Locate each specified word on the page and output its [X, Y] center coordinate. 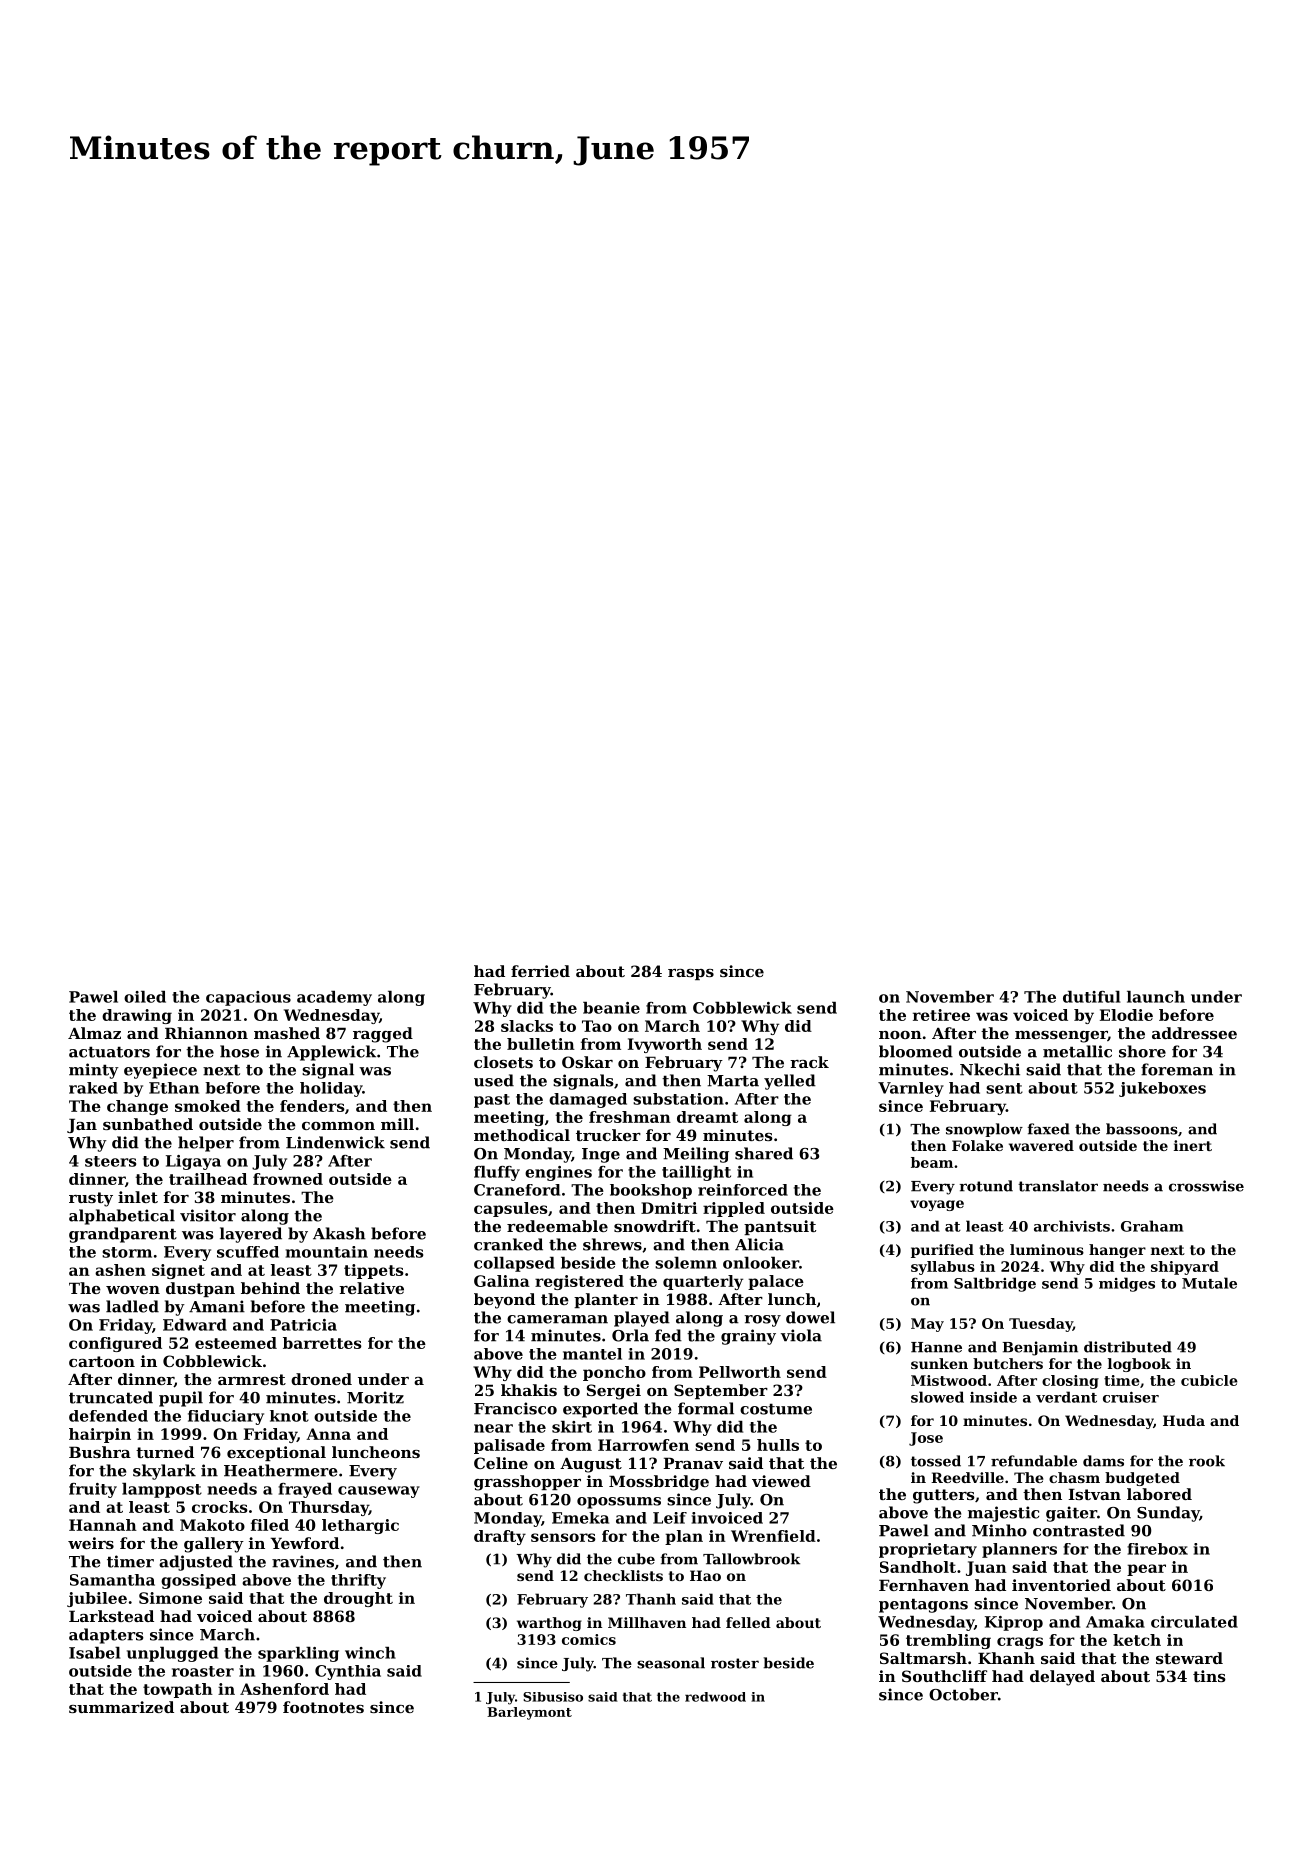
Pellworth [740, 1372]
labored [1159, 1494]
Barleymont [529, 1713]
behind [270, 1288]
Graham [1152, 1226]
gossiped [198, 1581]
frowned [288, 1179]
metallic [1077, 1051]
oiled [145, 997]
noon [900, 1035]
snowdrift [655, 1226]
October [963, 1694]
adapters [106, 1636]
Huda [1184, 1420]
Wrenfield [773, 1536]
